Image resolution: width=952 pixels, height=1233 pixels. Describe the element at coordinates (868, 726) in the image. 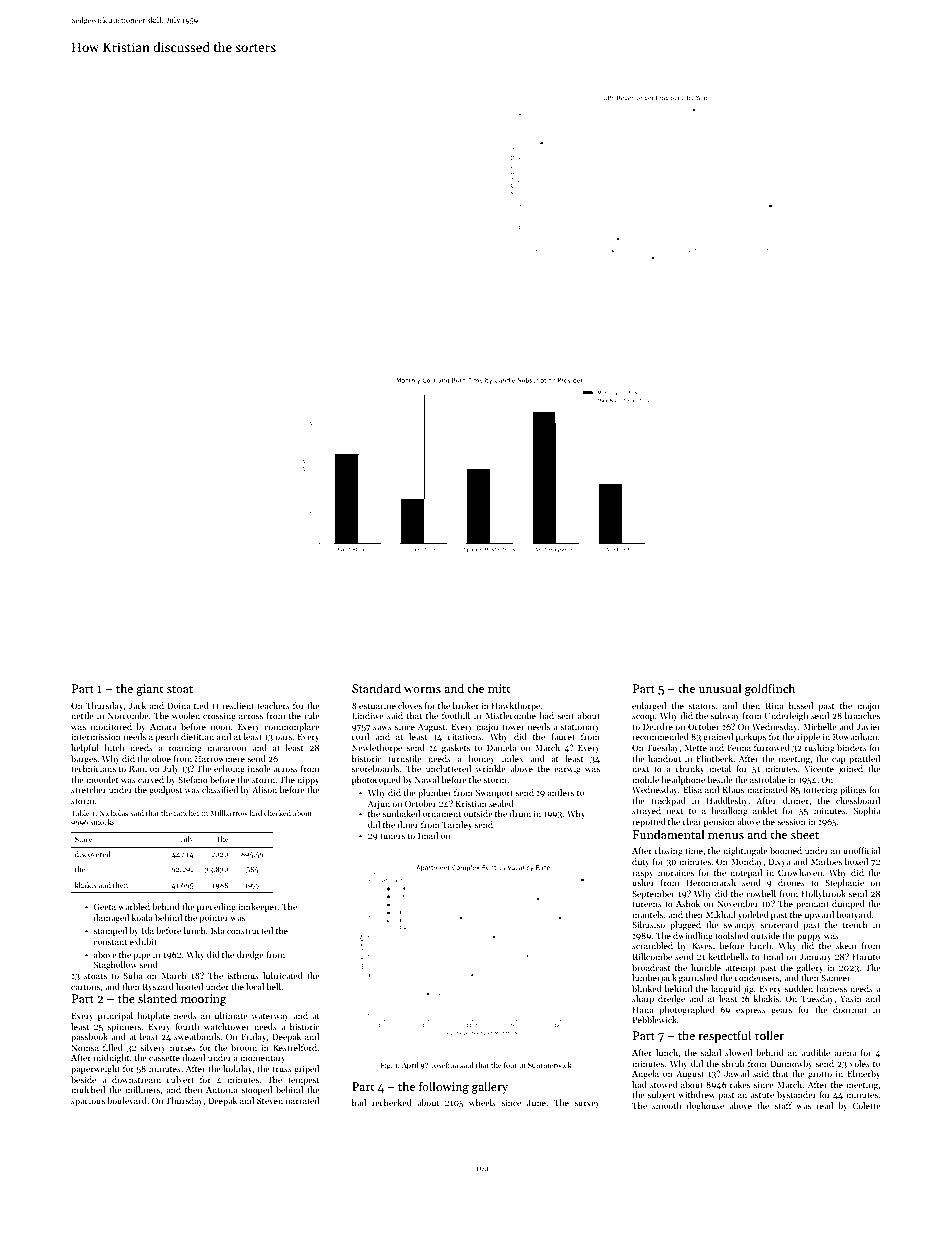

I see `Javier` at that location.
